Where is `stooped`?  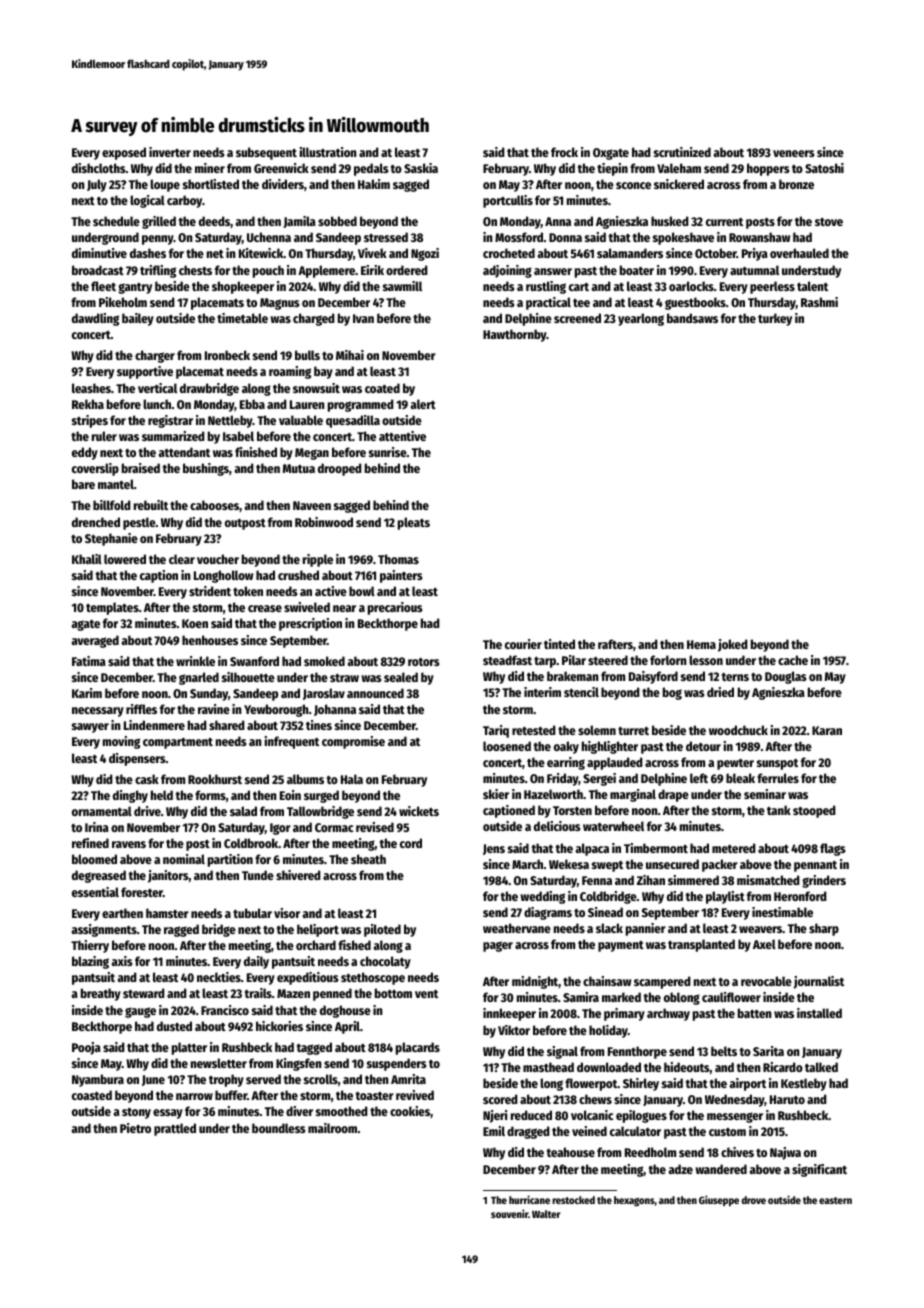
stooped is located at coordinates (814, 811).
